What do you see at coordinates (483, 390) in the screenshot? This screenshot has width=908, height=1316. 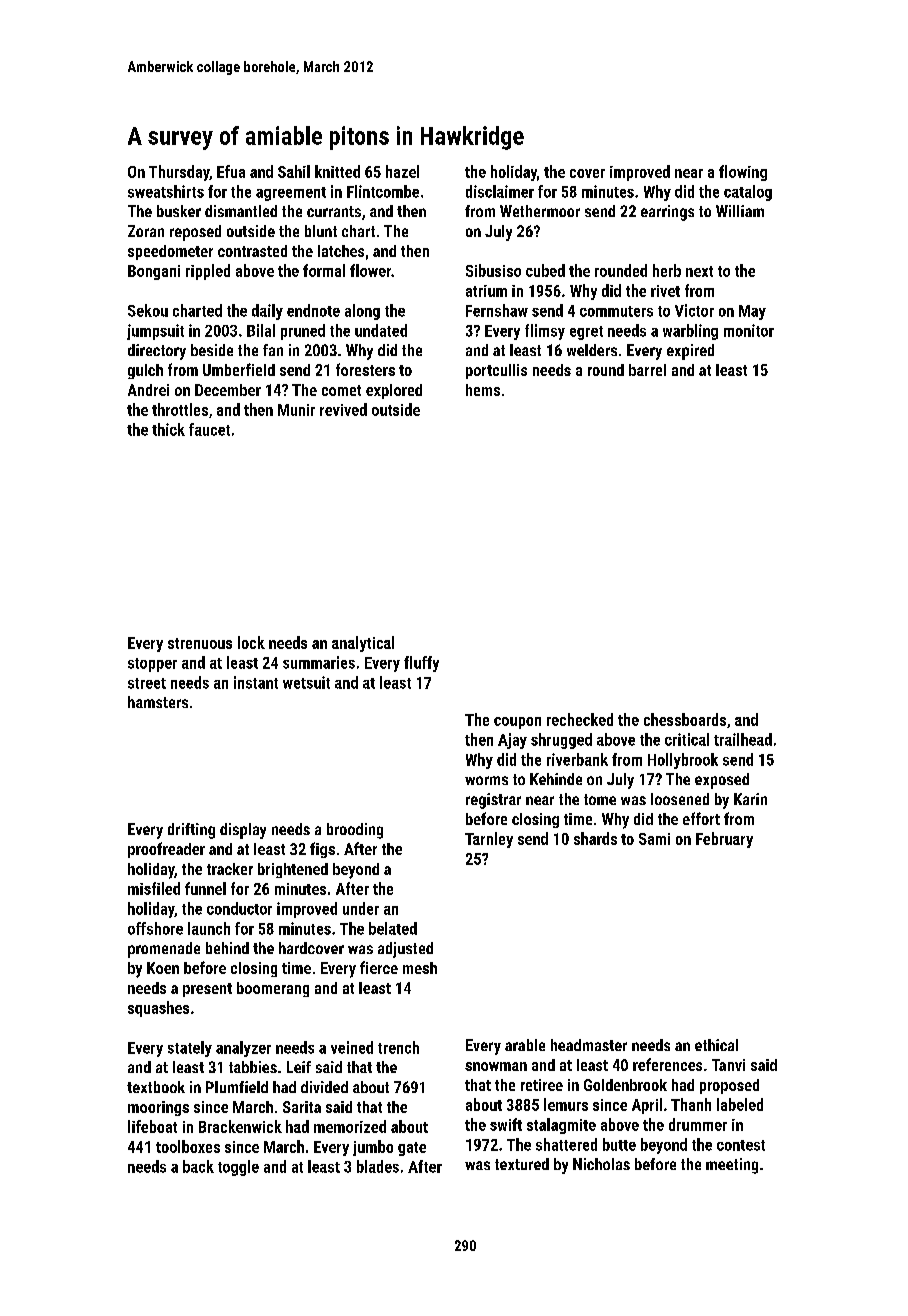 I see `hems` at bounding box center [483, 390].
